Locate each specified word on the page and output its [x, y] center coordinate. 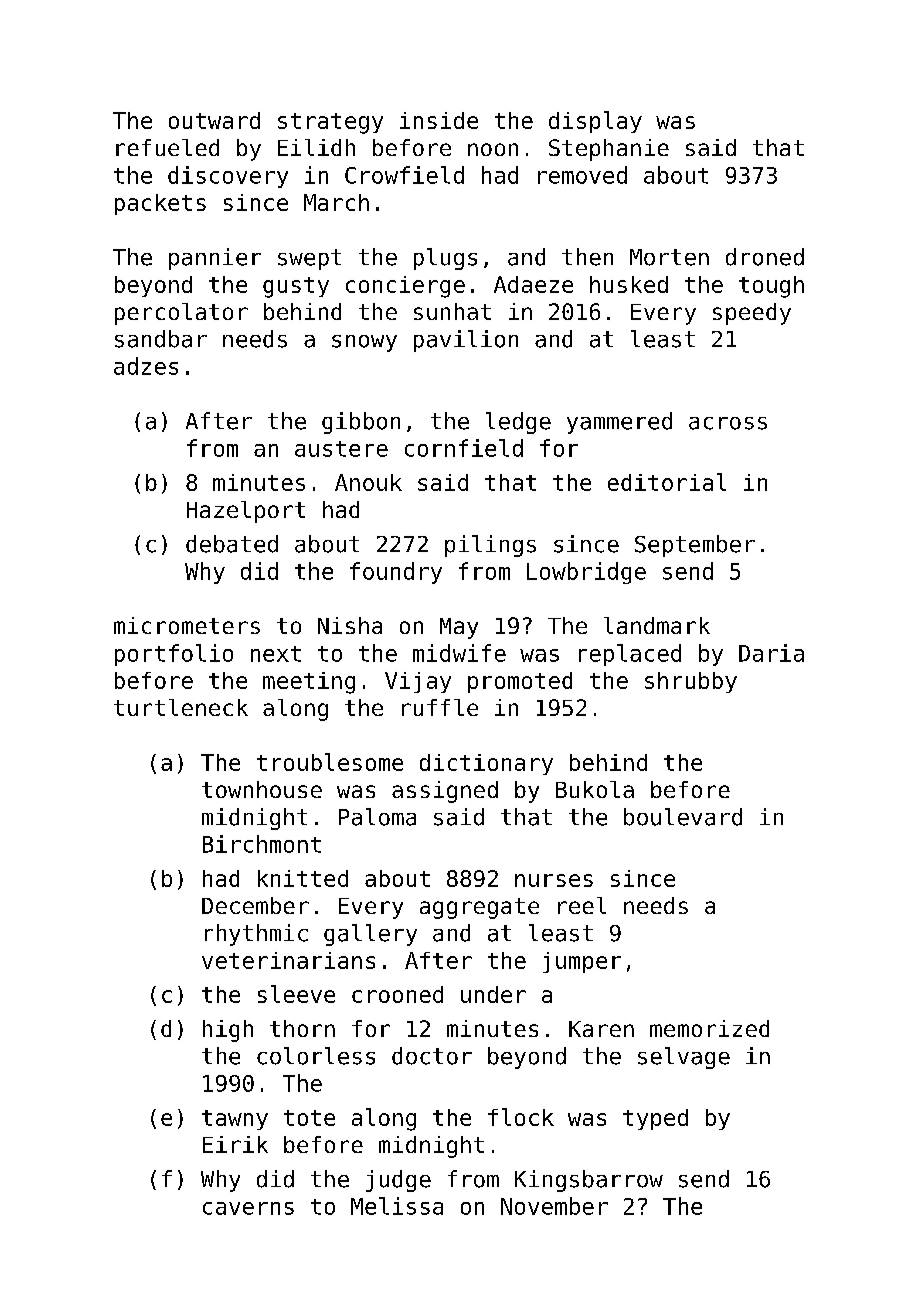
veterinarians [288, 960]
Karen [601, 1029]
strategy [330, 123]
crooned [397, 994]
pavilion [466, 341]
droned [765, 257]
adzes [146, 366]
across [728, 423]
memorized [709, 1028]
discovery [228, 177]
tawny [235, 1120]
